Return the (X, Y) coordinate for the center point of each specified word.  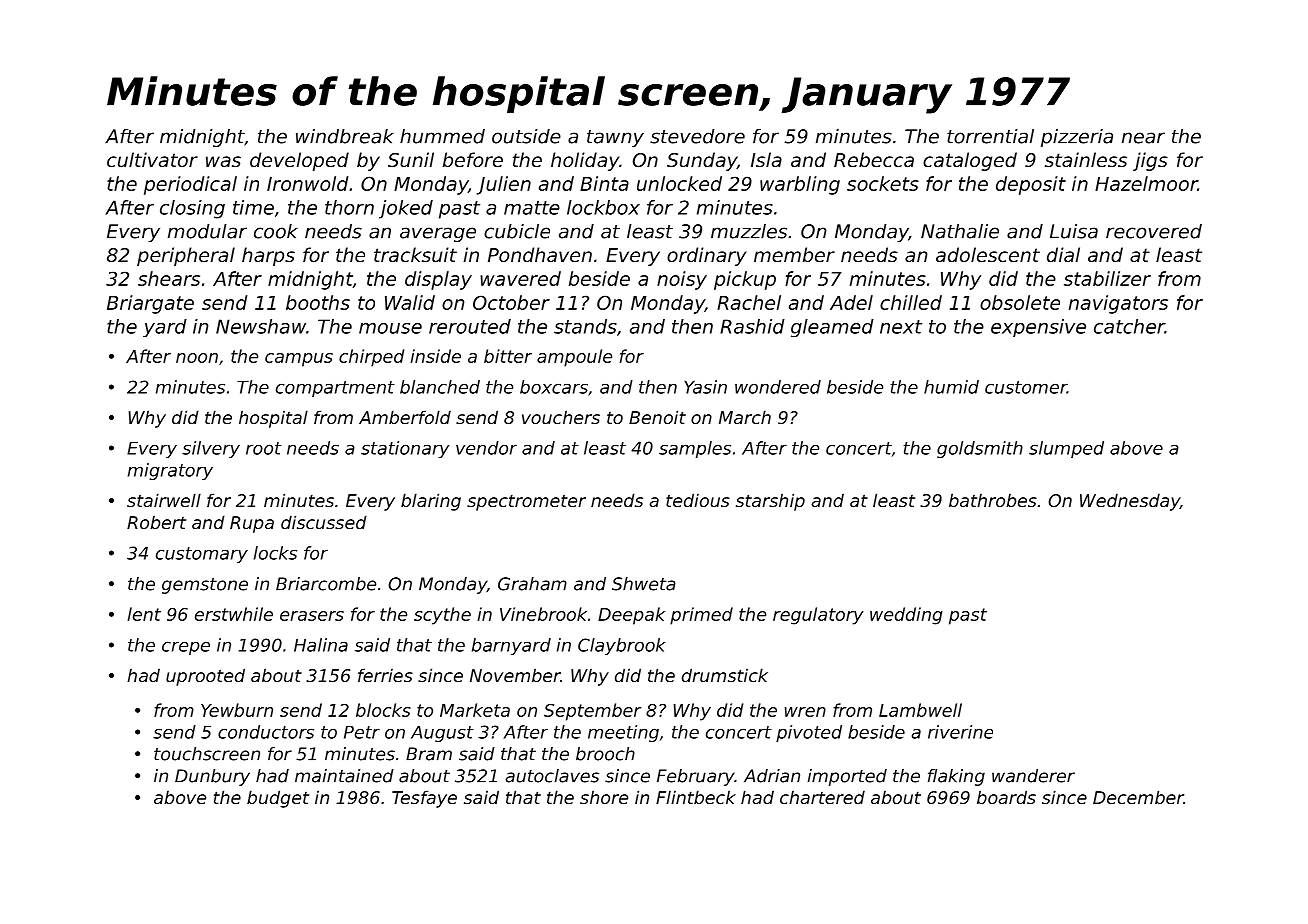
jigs (1150, 161)
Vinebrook (543, 614)
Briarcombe (326, 584)
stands (585, 326)
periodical (190, 185)
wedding (906, 616)
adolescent (988, 254)
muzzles (749, 231)
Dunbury (212, 777)
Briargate (150, 304)
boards (1006, 797)
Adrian (772, 776)
